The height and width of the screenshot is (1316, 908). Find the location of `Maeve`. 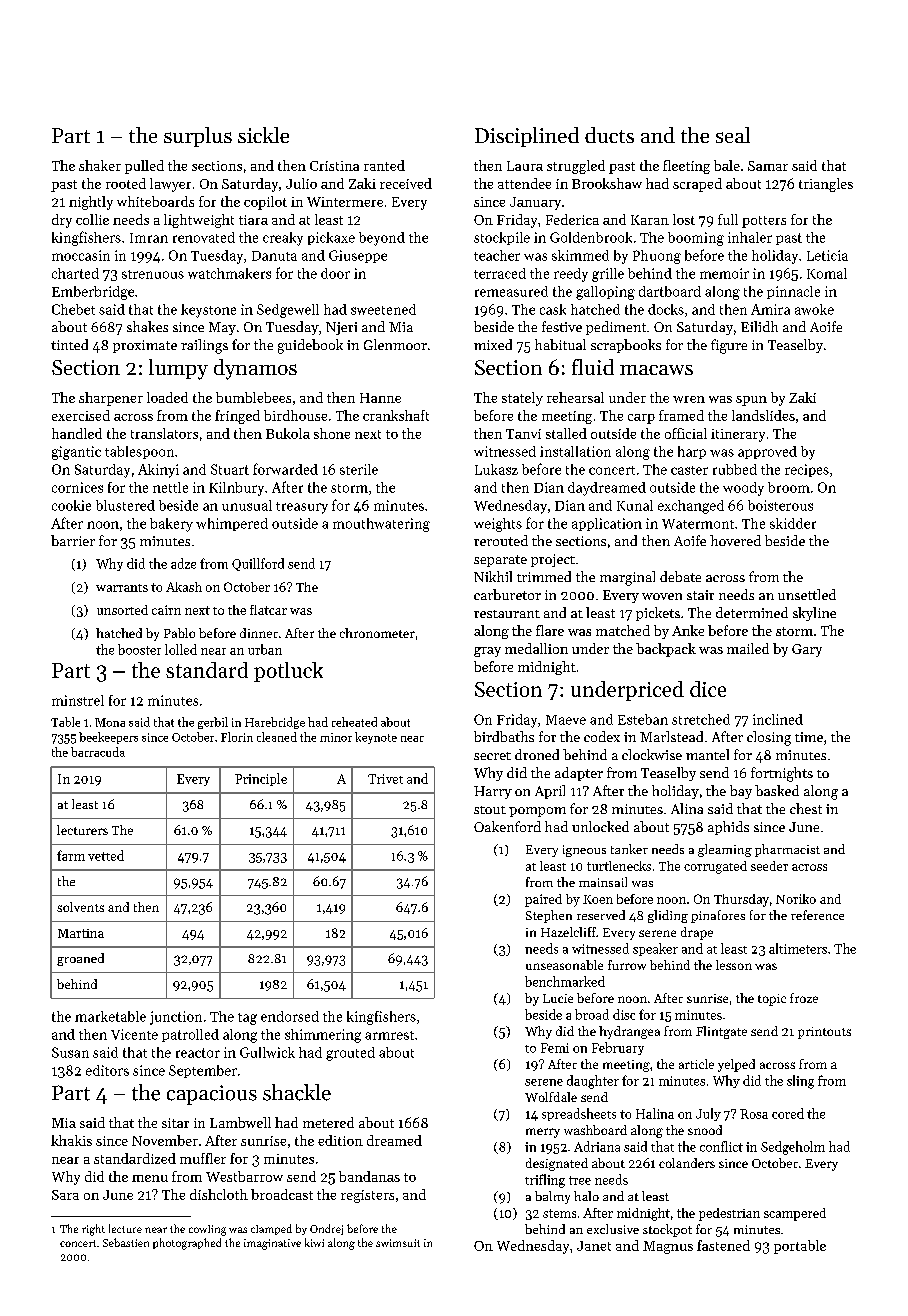

Maeve is located at coordinates (566, 720).
